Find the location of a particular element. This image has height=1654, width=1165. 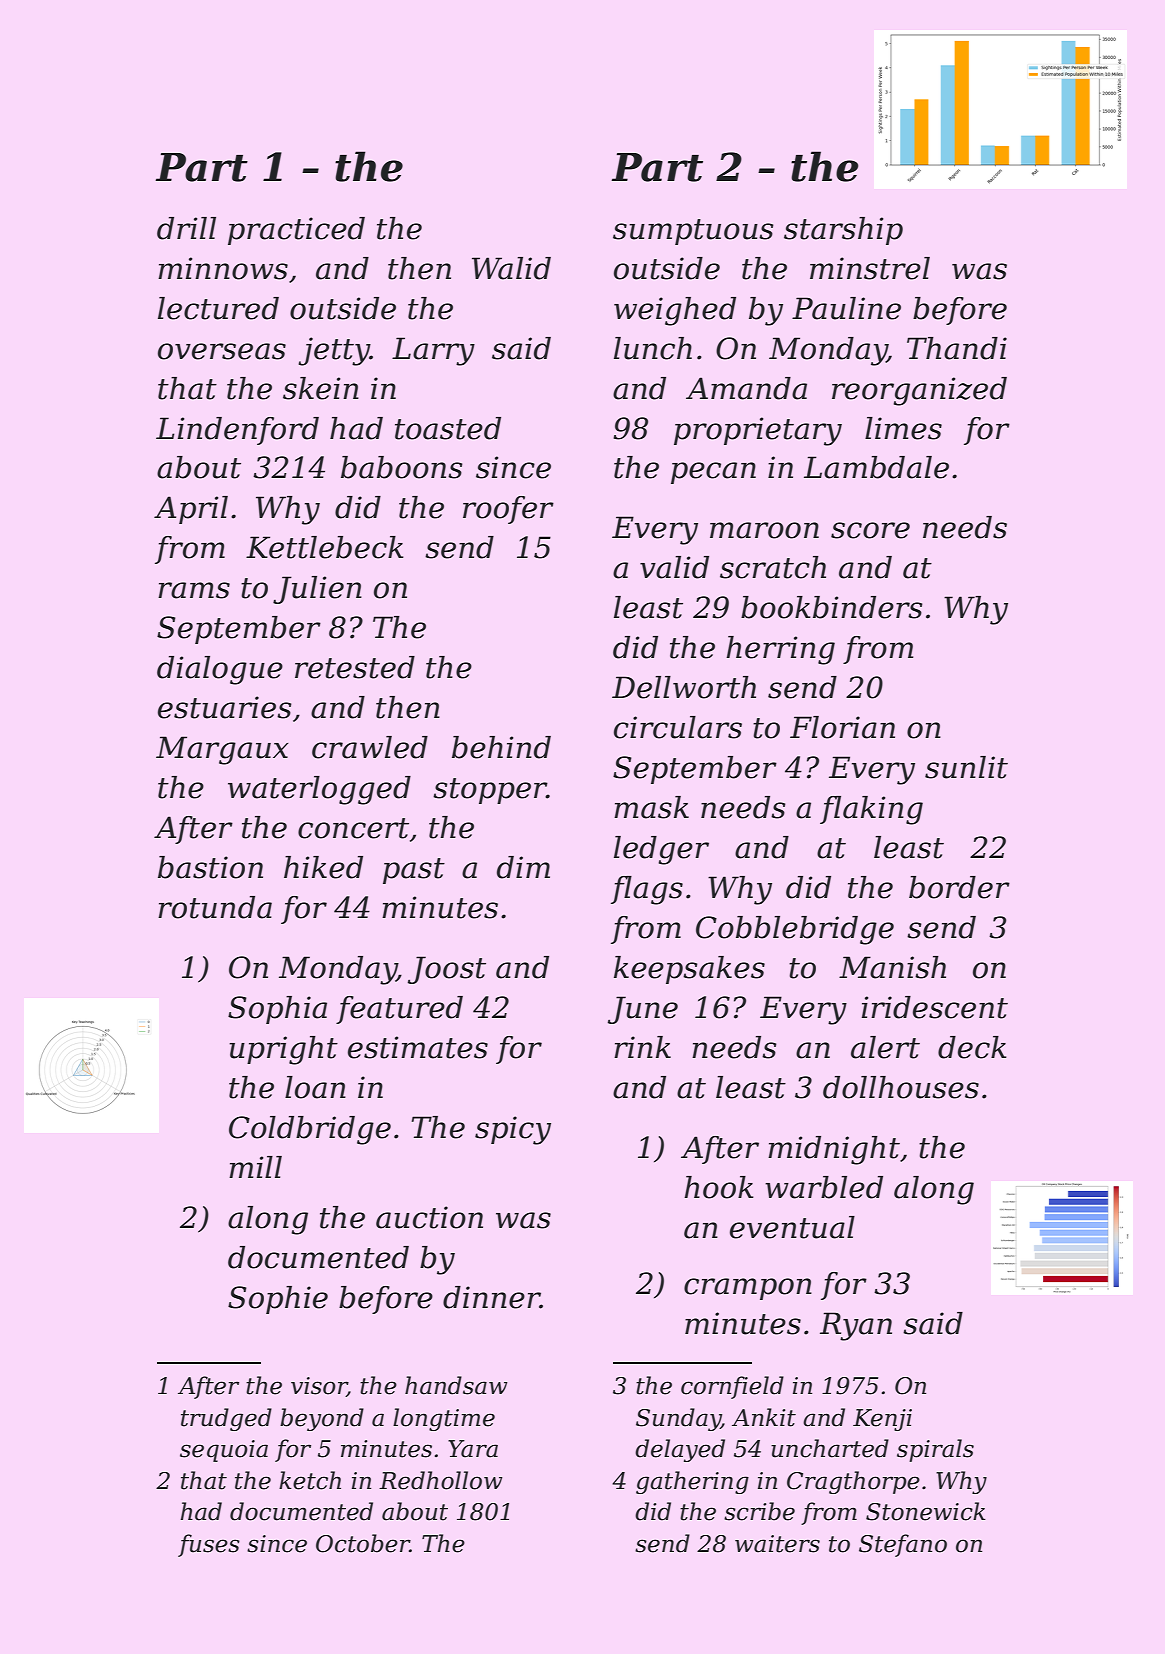

roofer is located at coordinates (508, 510).
